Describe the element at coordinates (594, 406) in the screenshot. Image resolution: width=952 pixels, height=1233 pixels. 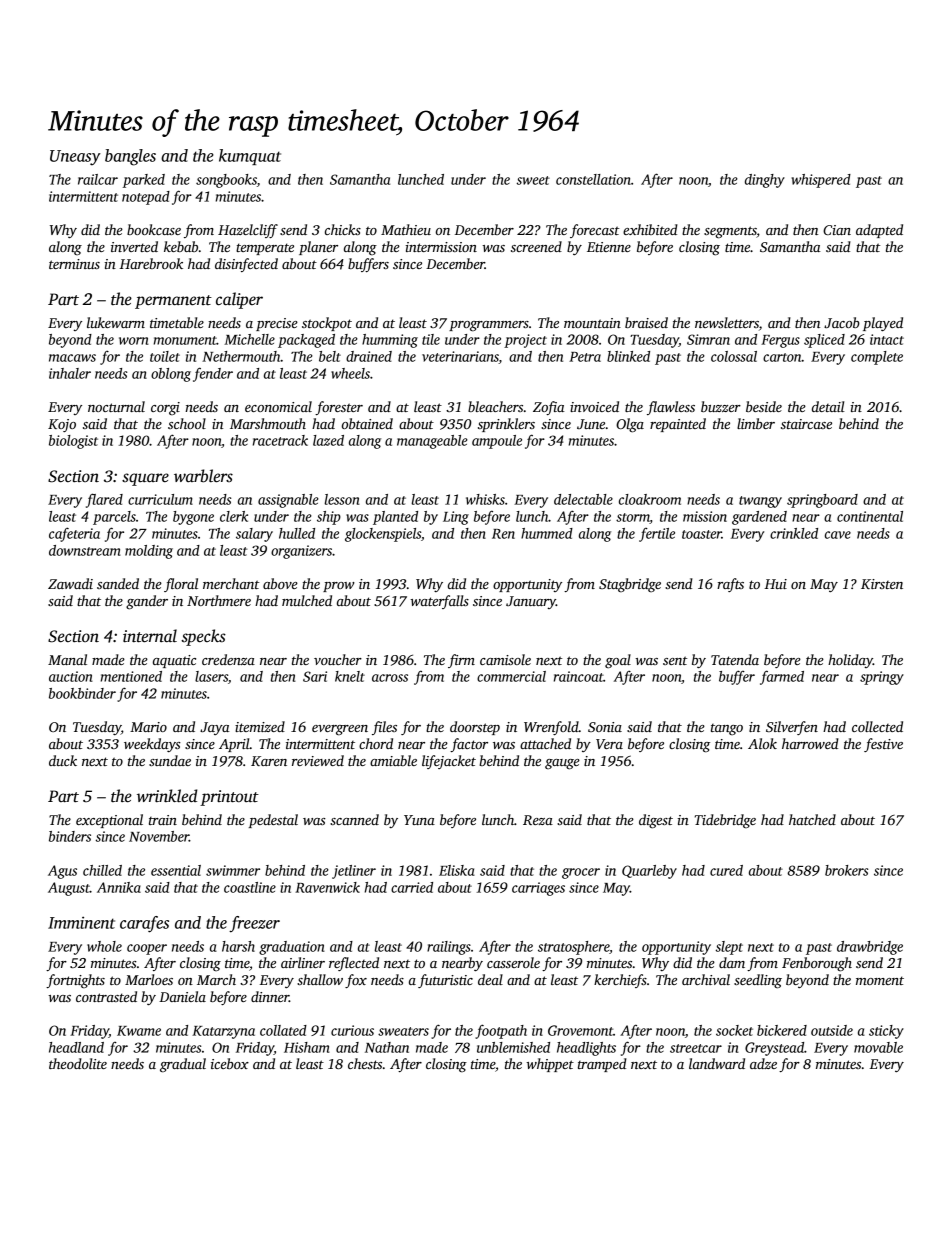
I see `invoiced` at that location.
